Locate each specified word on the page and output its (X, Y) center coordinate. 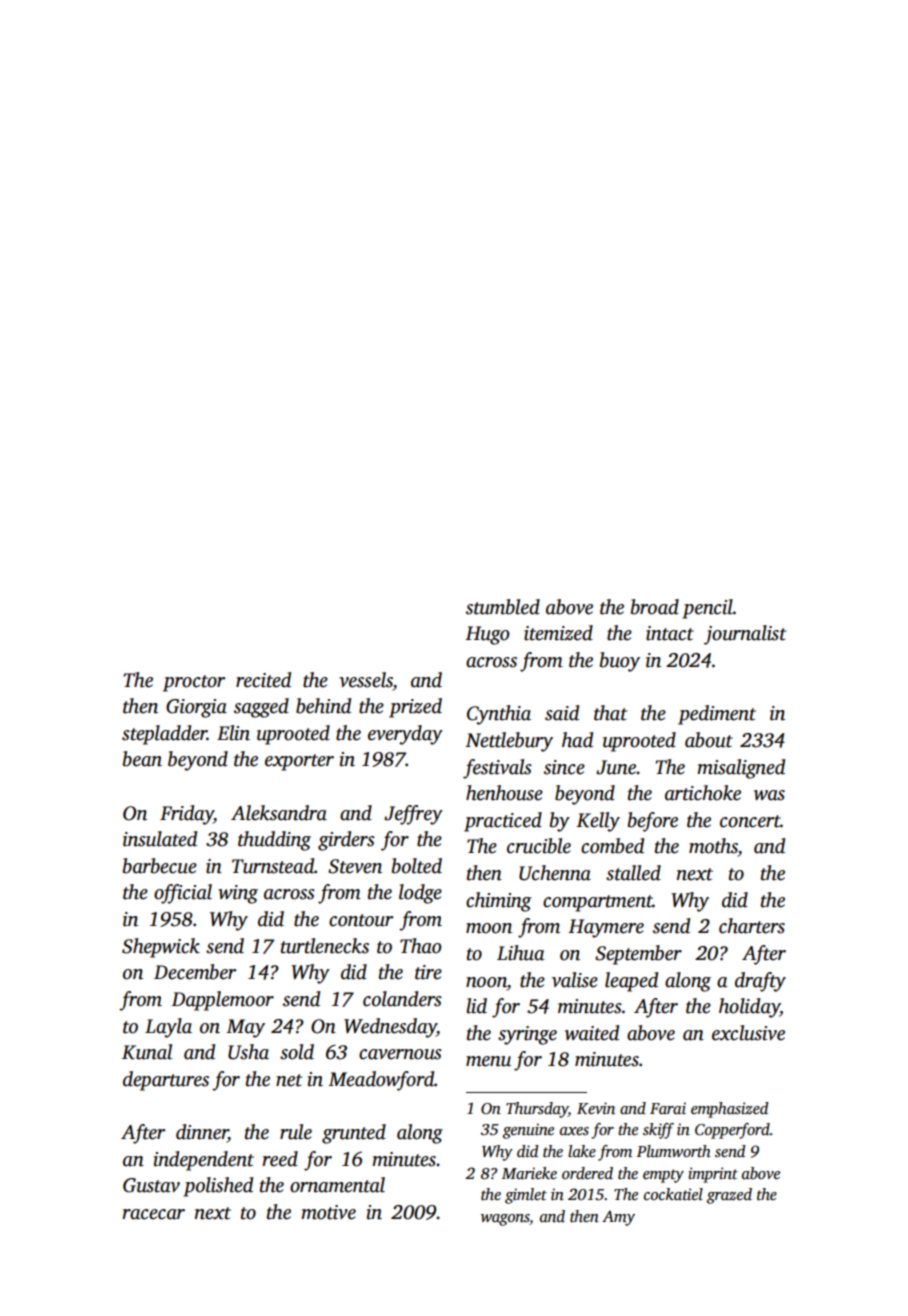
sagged (261, 708)
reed (280, 1159)
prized (415, 708)
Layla (168, 1028)
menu (488, 1061)
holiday (749, 1008)
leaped (631, 982)
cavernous (400, 1054)
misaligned (741, 769)
